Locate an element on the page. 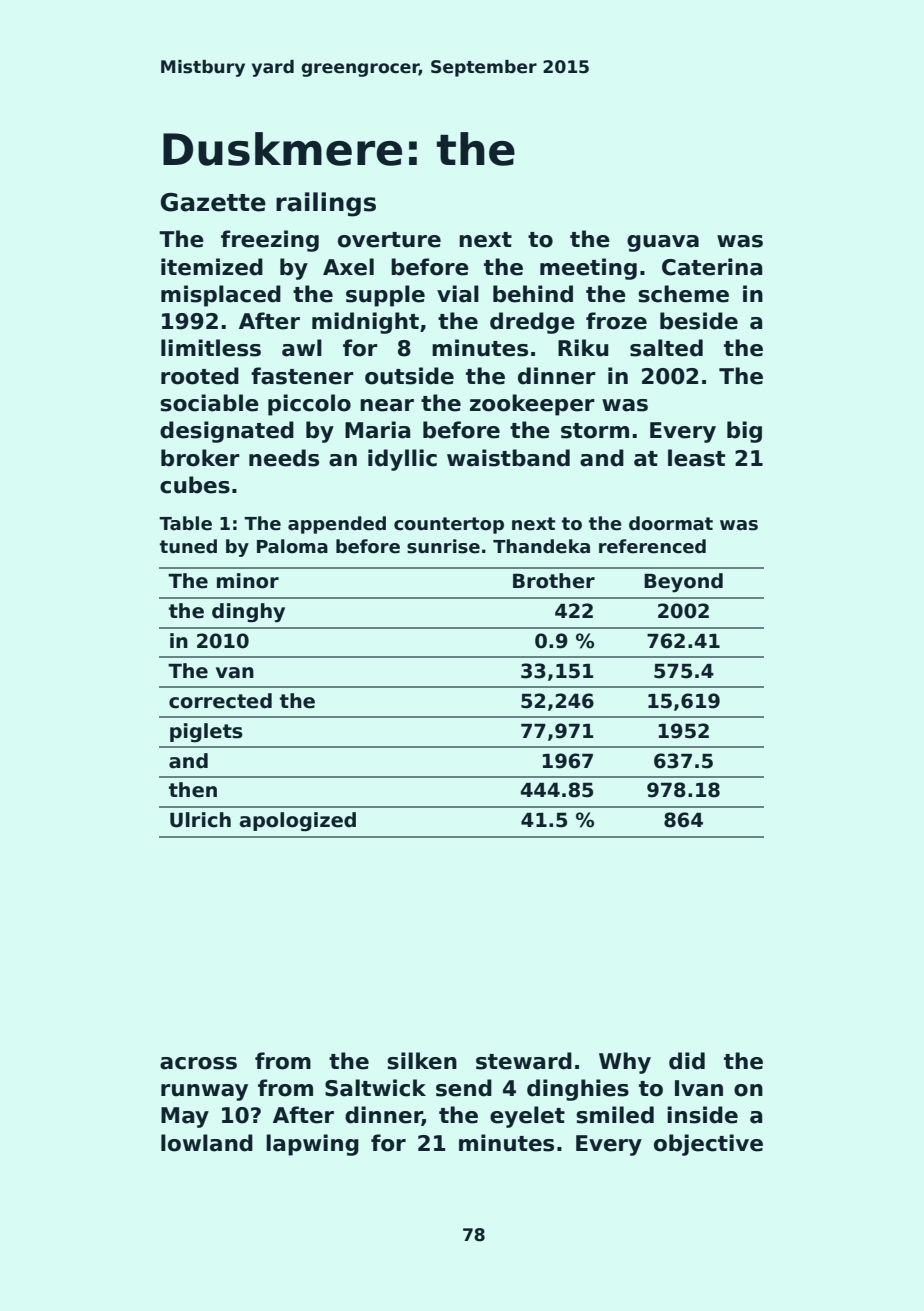 This page has width=924, height=1311. piglets is located at coordinates (206, 732).
